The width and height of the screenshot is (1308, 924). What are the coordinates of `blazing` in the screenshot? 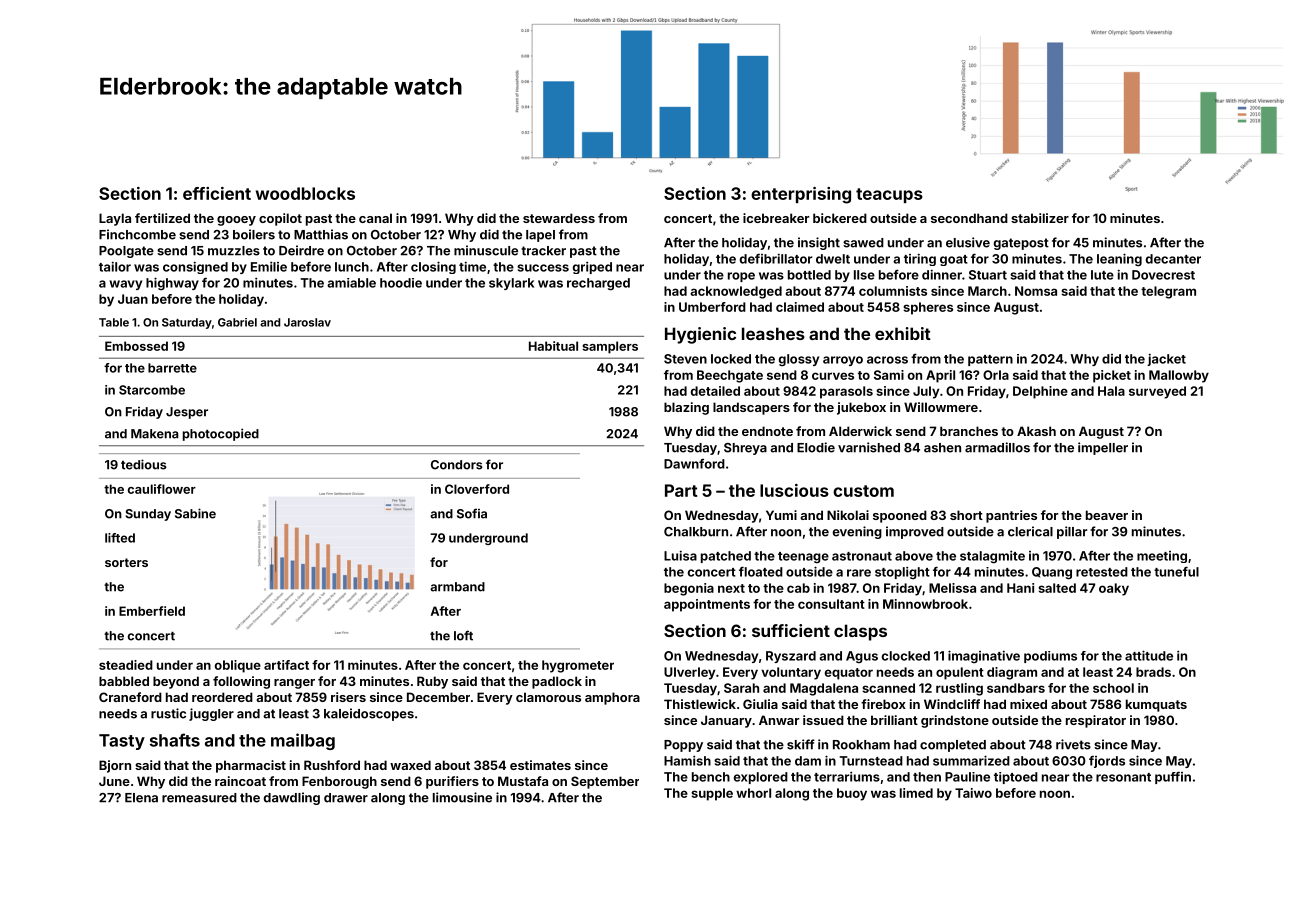 It's located at (686, 408).
